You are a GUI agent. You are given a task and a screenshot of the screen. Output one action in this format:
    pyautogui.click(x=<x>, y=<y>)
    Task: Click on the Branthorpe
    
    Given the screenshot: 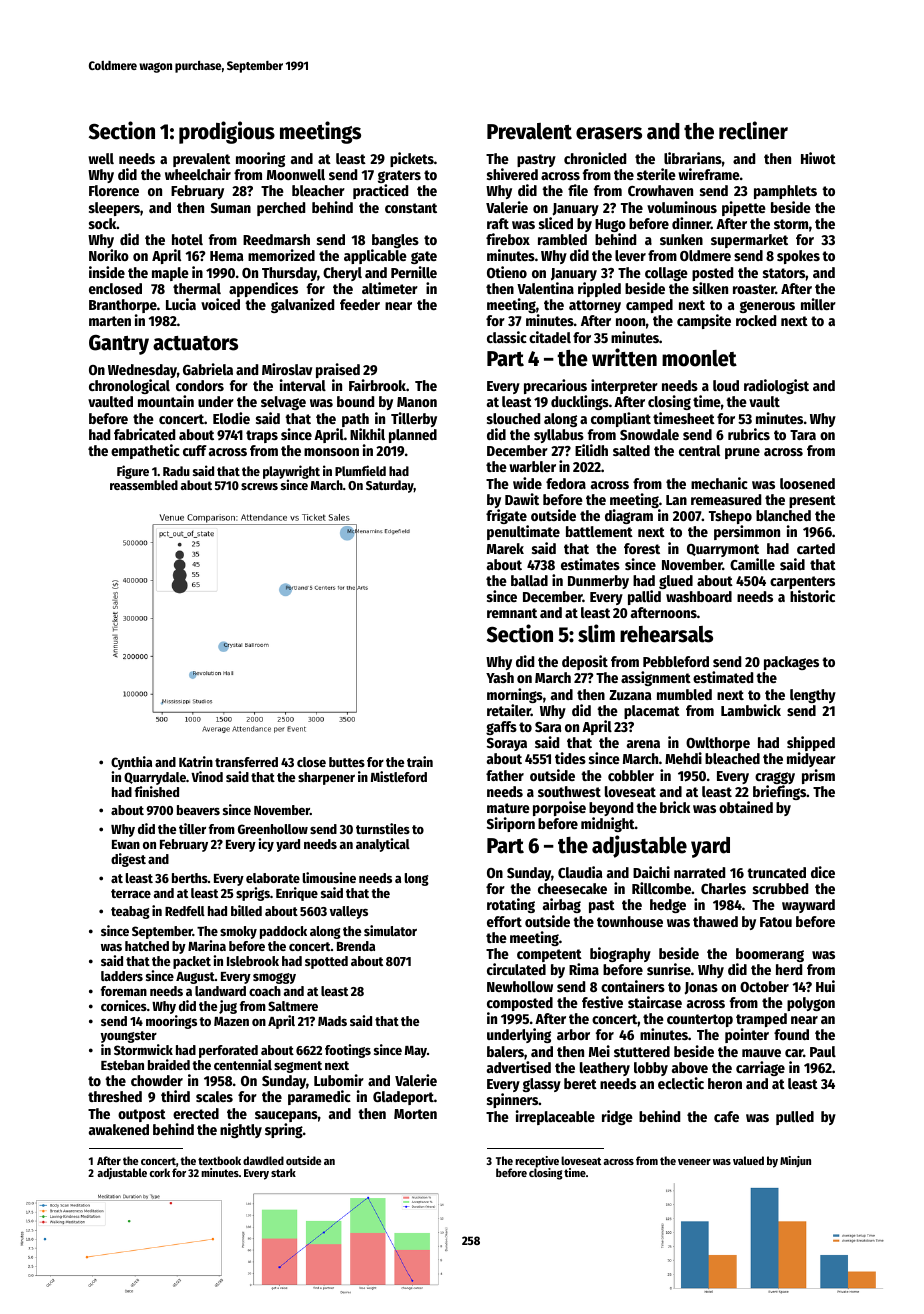 What is the action you would take?
    pyautogui.click(x=123, y=306)
